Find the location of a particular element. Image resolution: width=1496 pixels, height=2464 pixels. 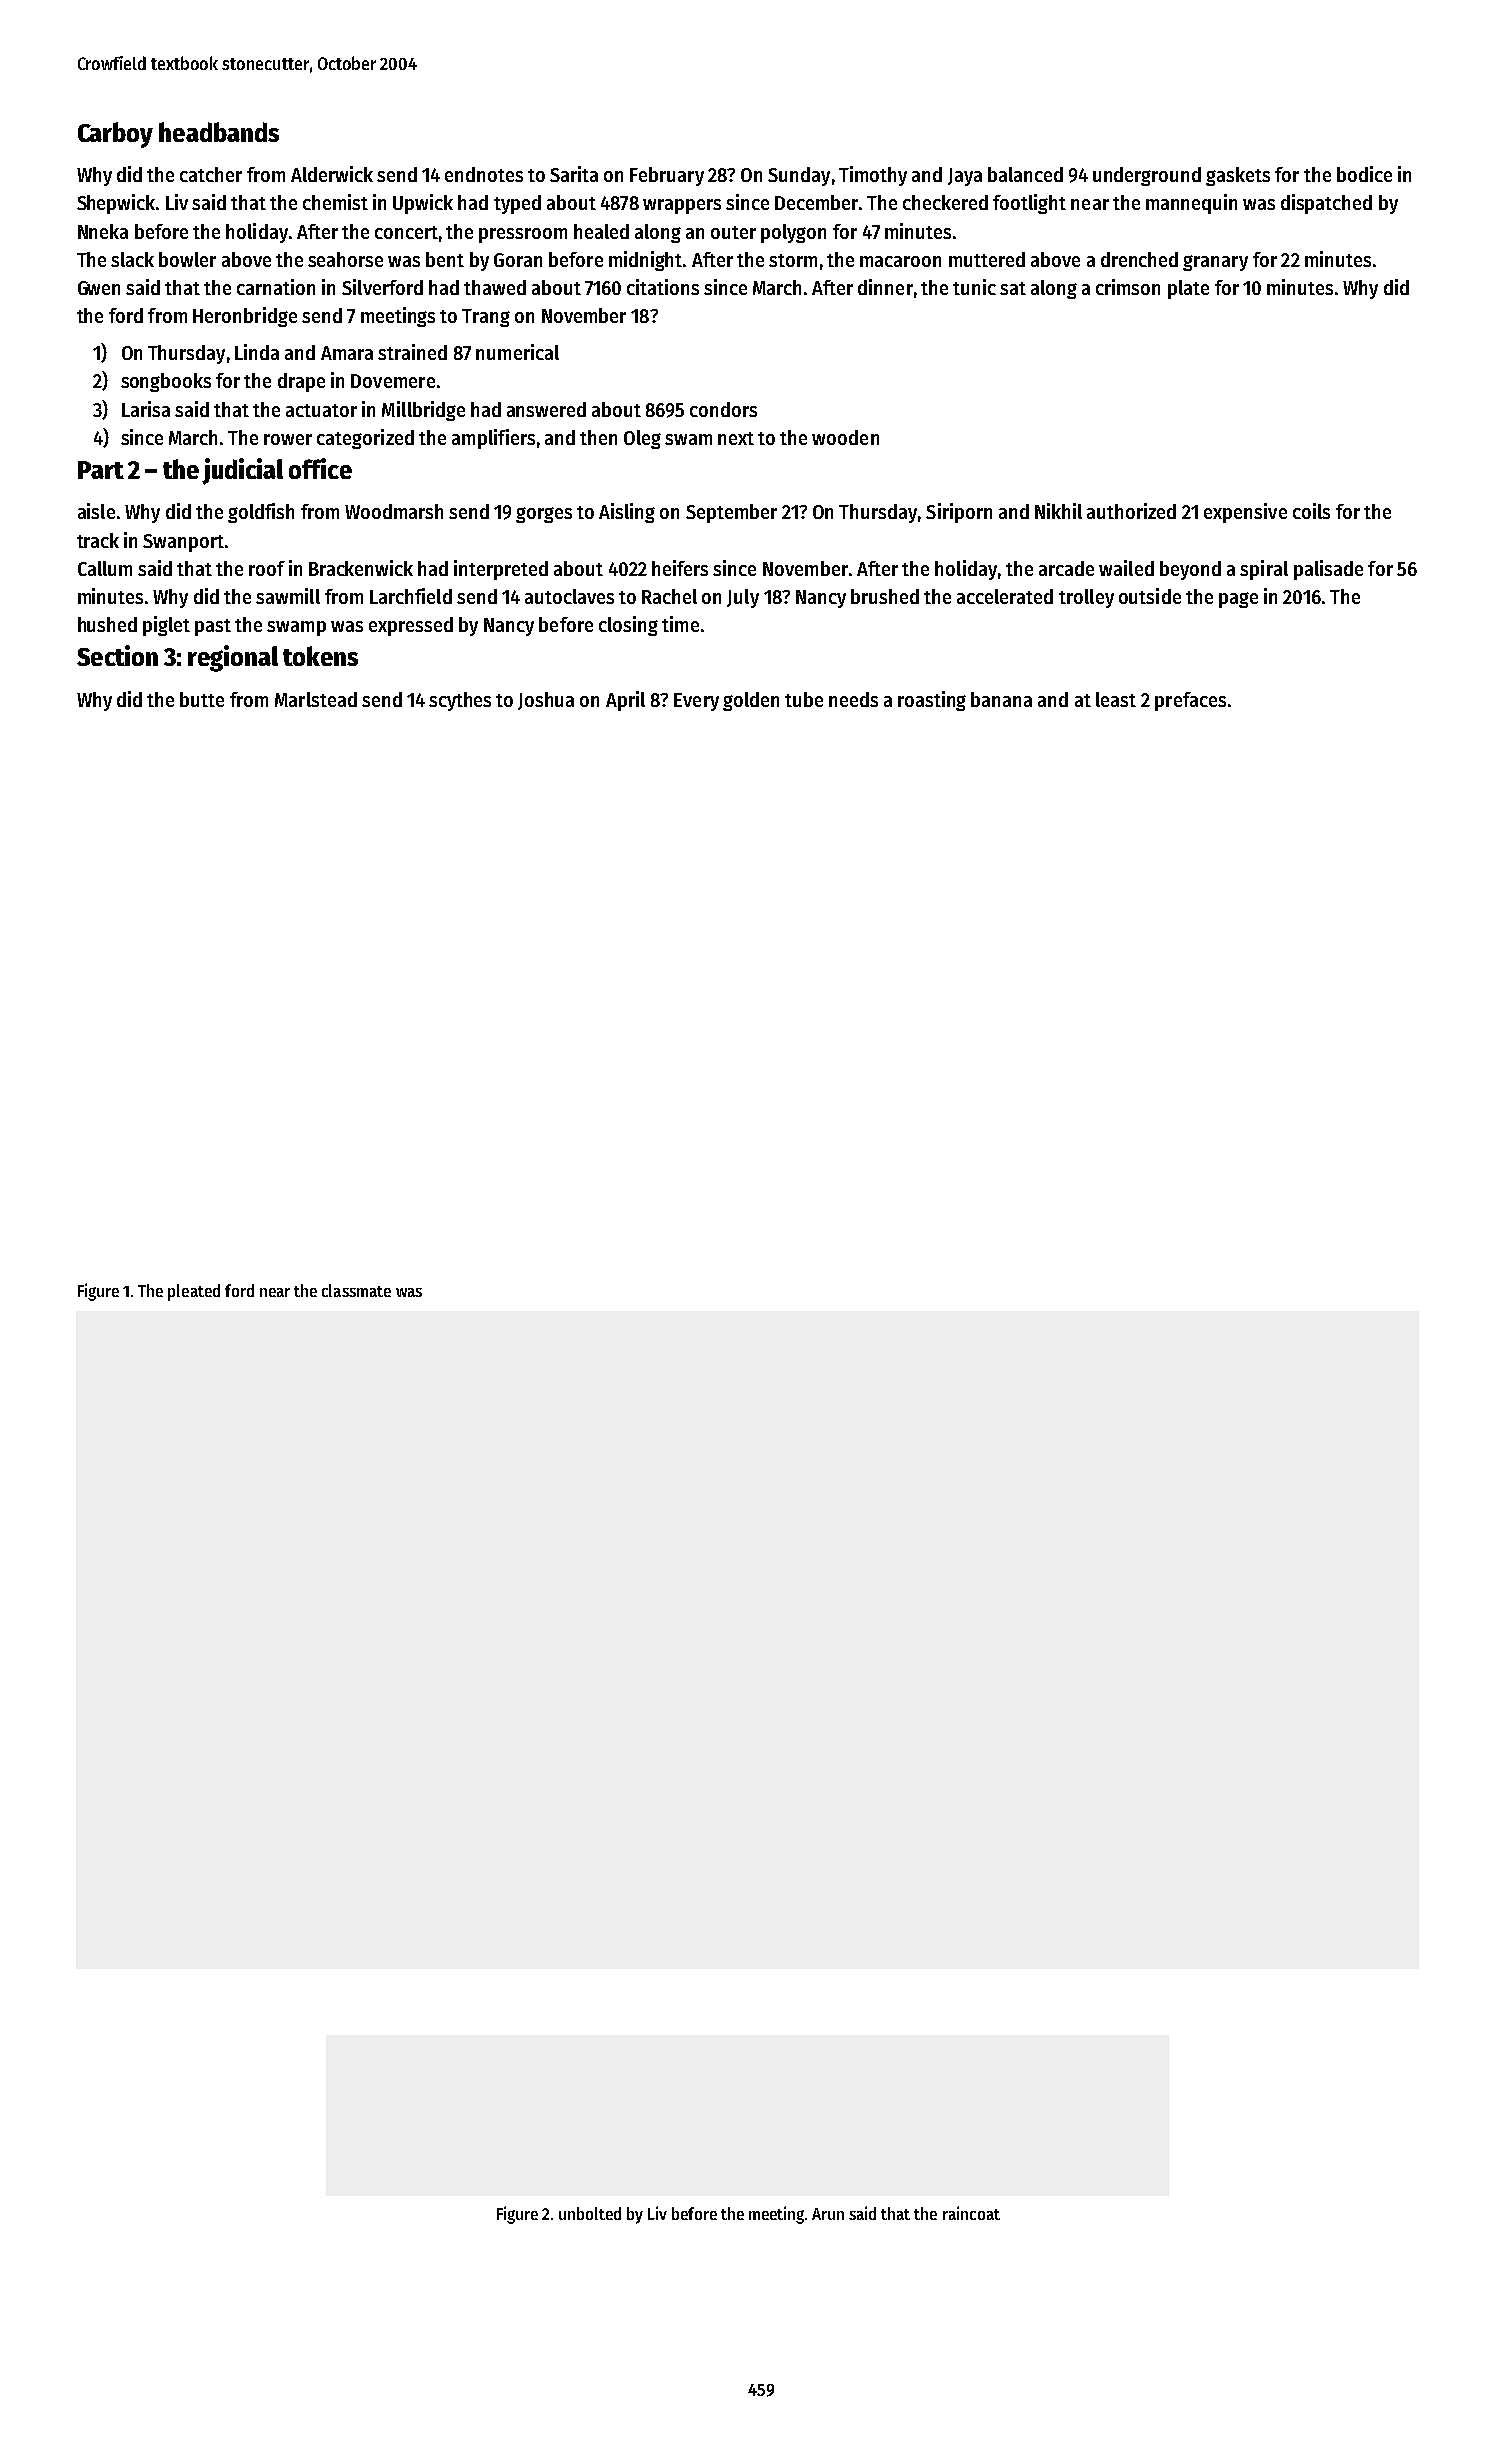

classmate is located at coordinates (356, 1290).
